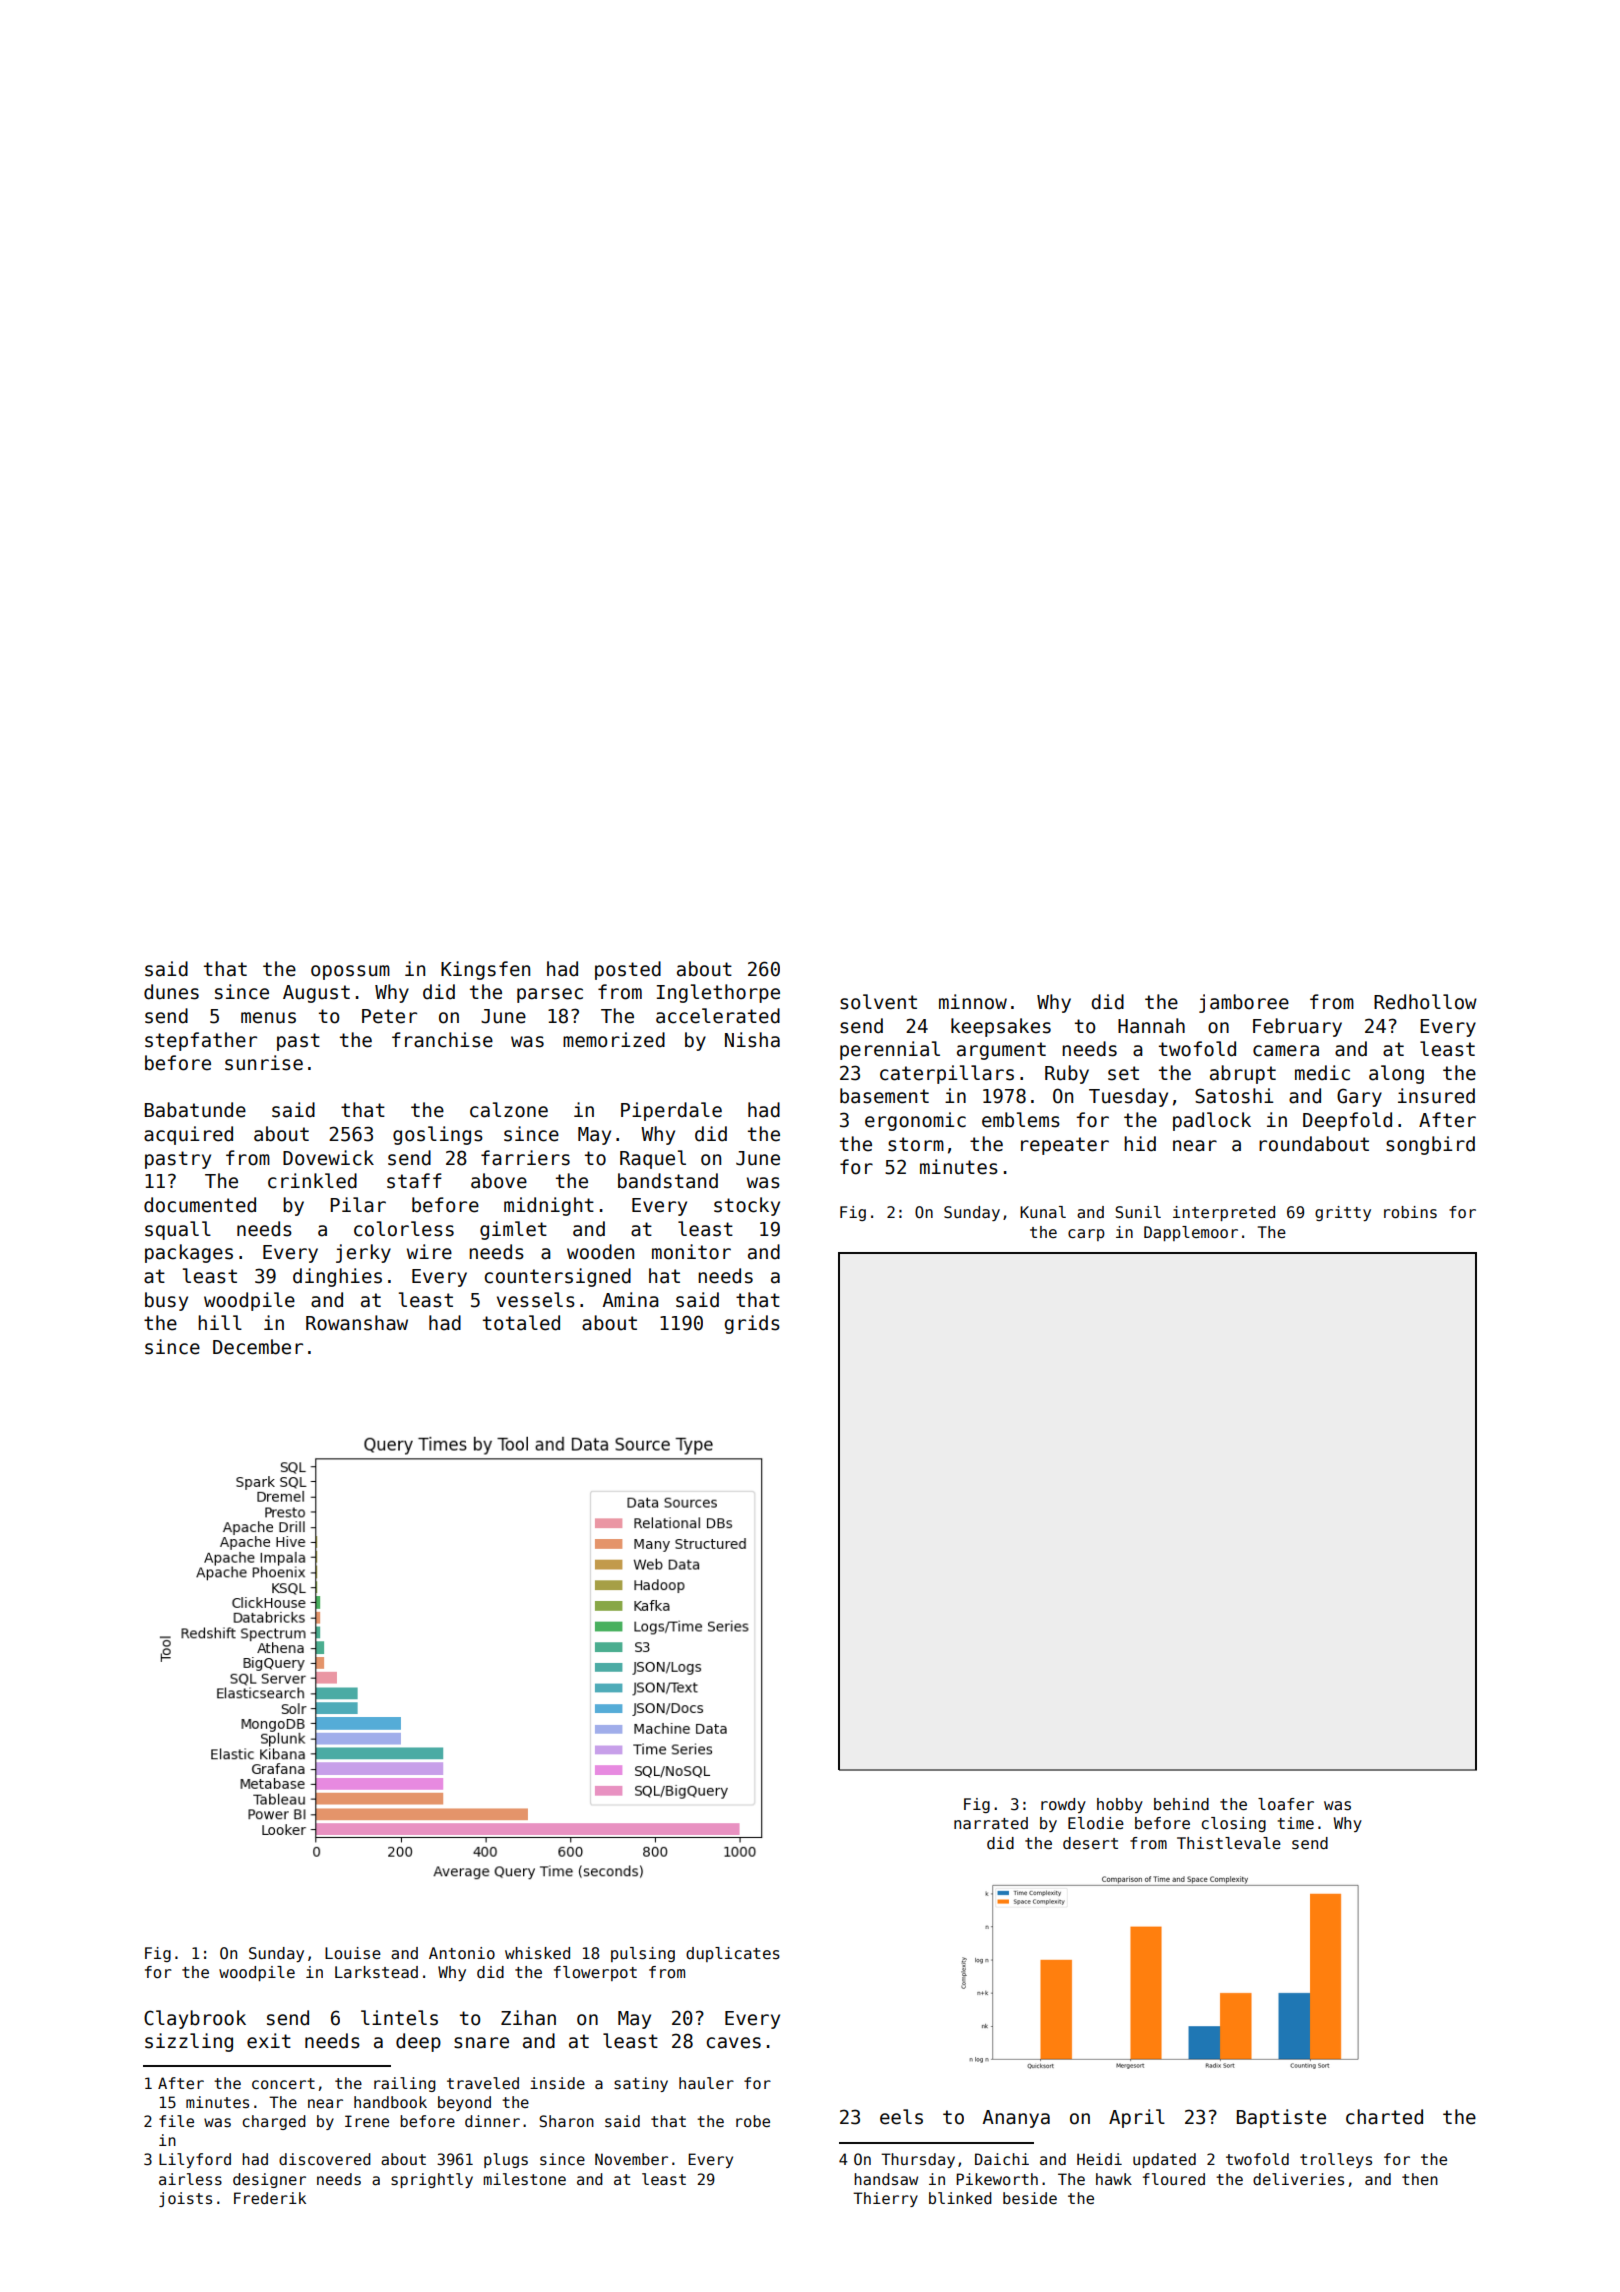 The width and height of the screenshot is (1620, 2292). What do you see at coordinates (752, 1324) in the screenshot?
I see `grids` at bounding box center [752, 1324].
